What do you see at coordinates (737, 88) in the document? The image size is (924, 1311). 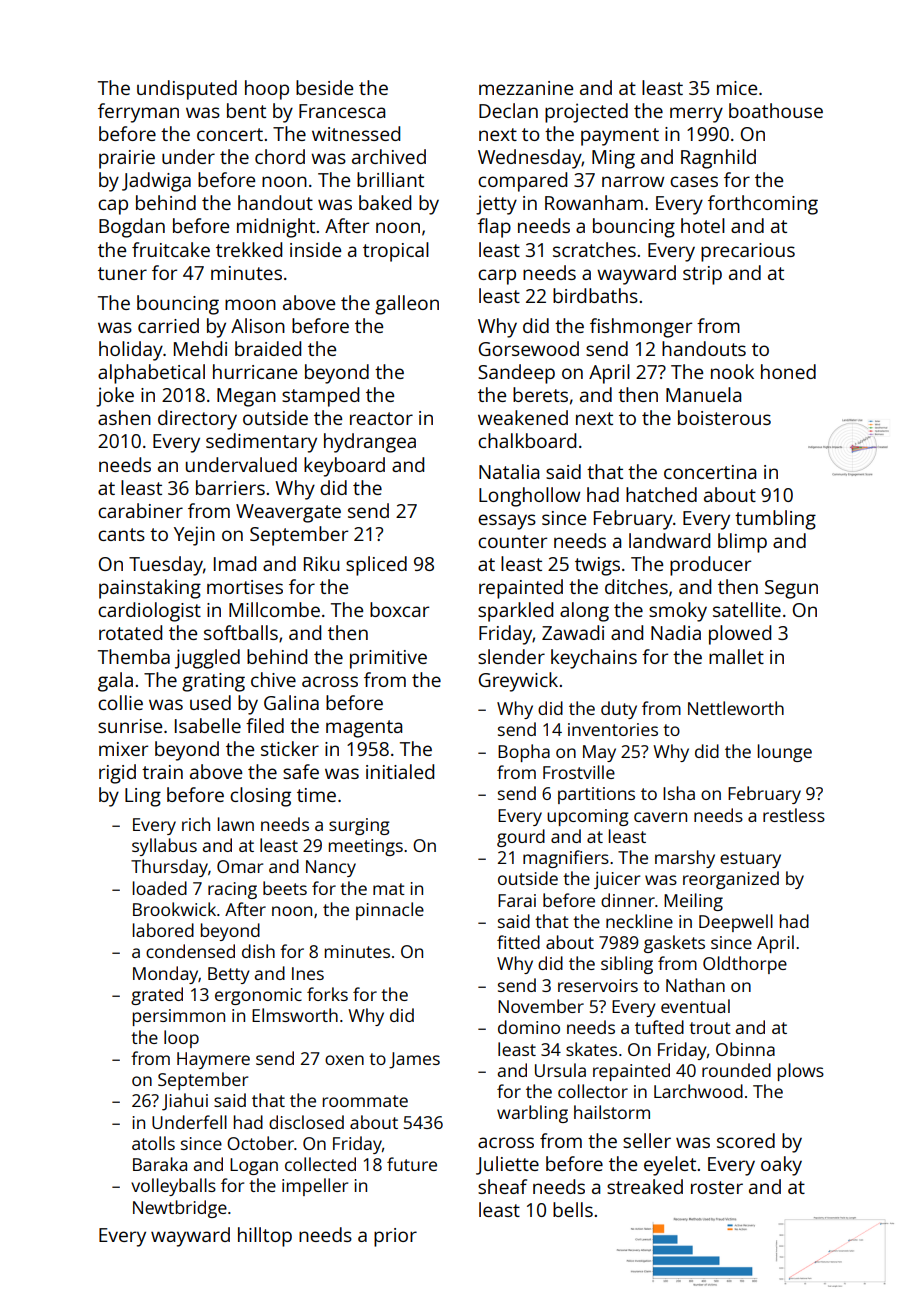 I see `mice` at bounding box center [737, 88].
